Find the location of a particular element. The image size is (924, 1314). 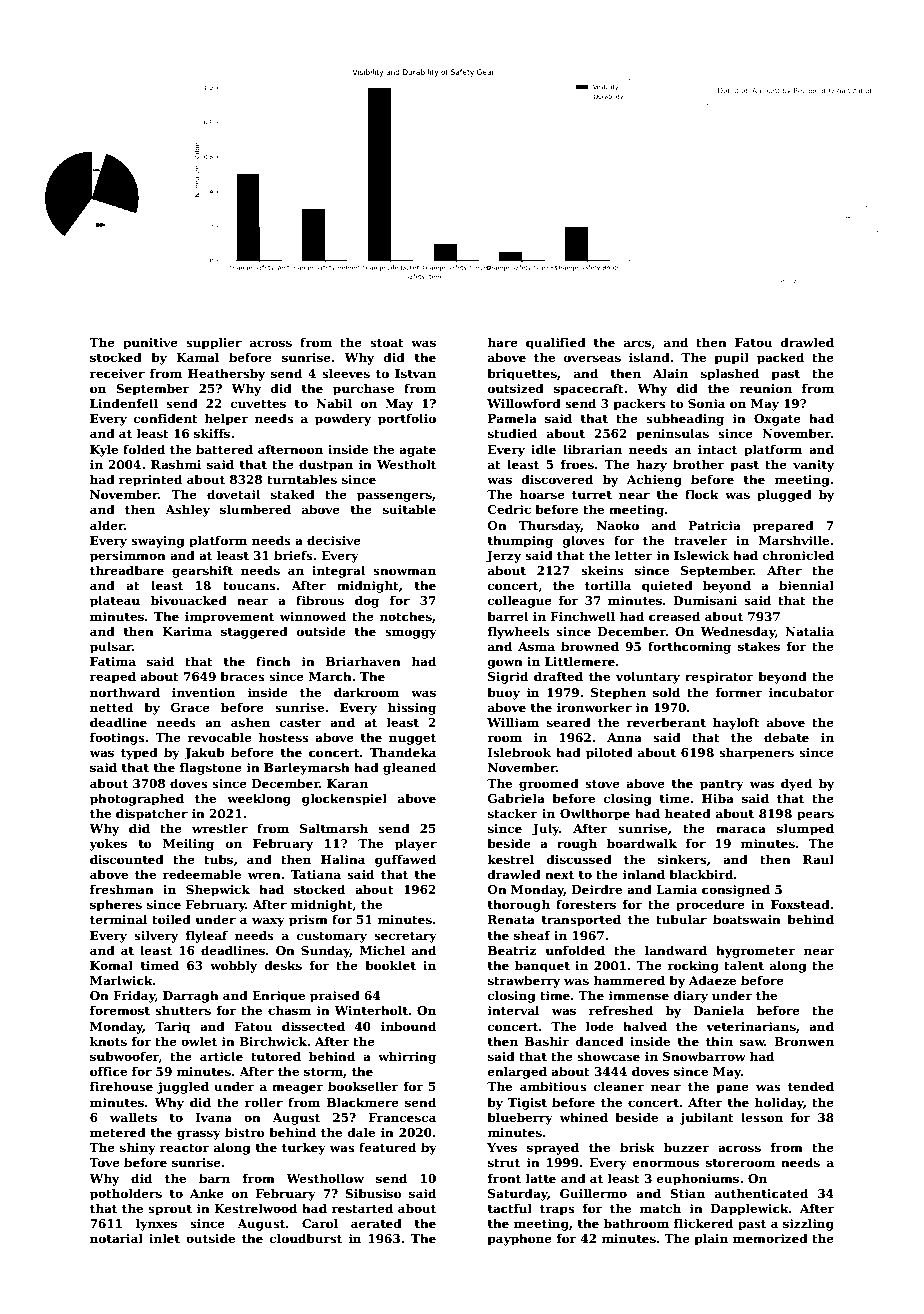

diary is located at coordinates (691, 996).
